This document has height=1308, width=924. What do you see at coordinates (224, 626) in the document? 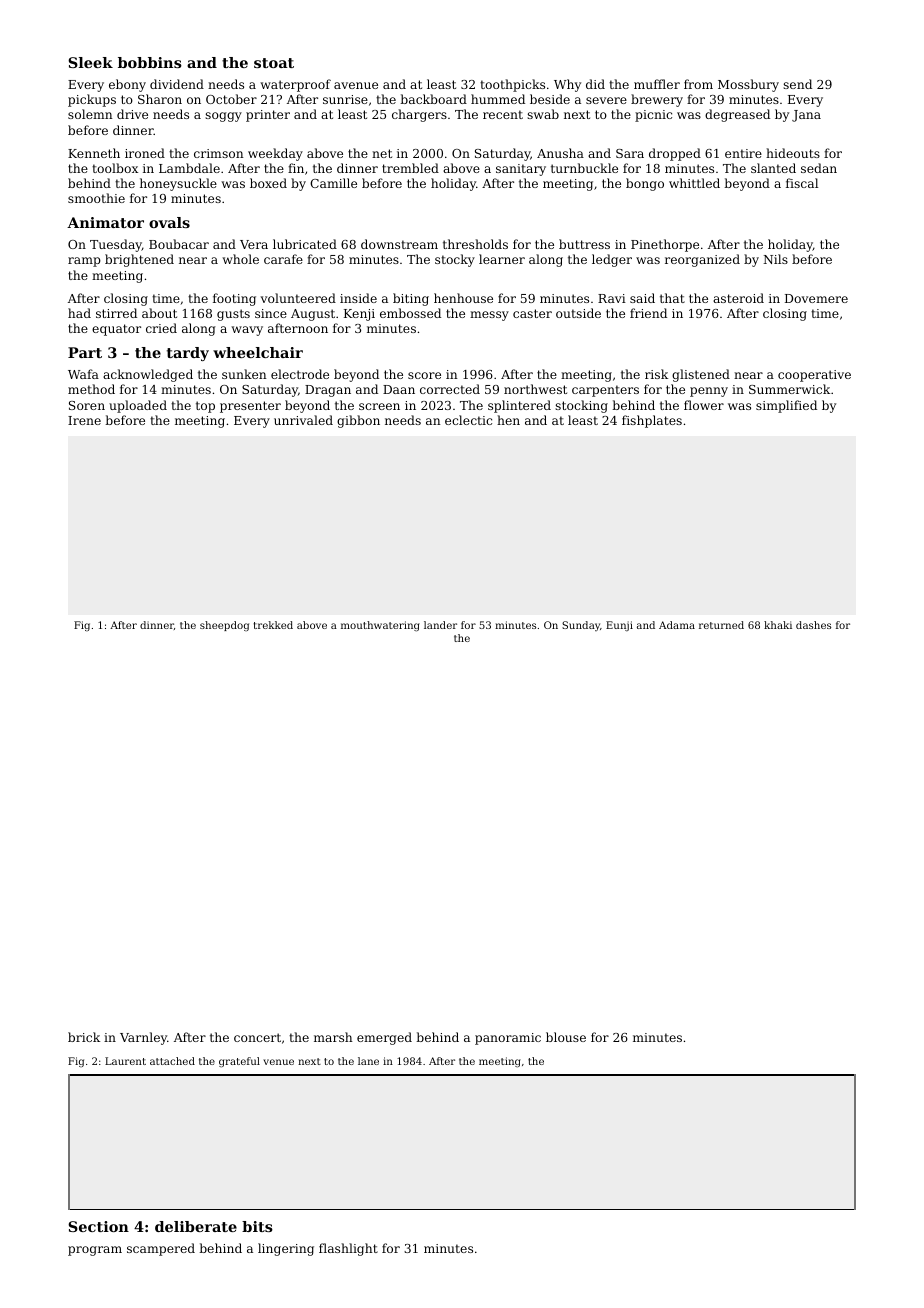
I see `sheepdog` at bounding box center [224, 626].
